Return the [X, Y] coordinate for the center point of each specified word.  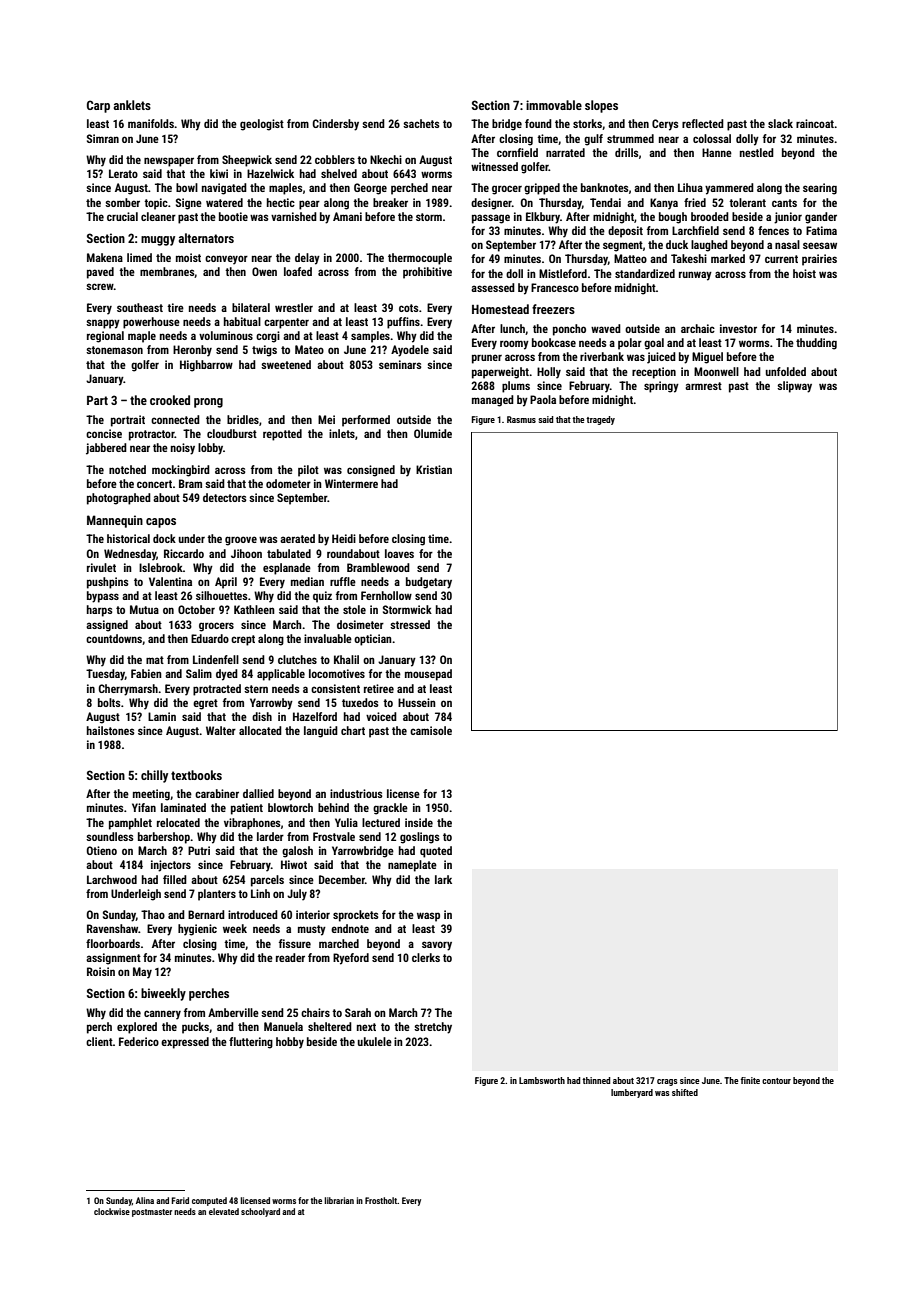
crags [667, 1082]
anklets [132, 105]
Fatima [821, 230]
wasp [428, 917]
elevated [224, 1211]
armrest [703, 386]
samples [370, 337]
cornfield [517, 152]
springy [661, 387]
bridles [243, 419]
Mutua [144, 609]
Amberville [233, 1012]
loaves [399, 553]
